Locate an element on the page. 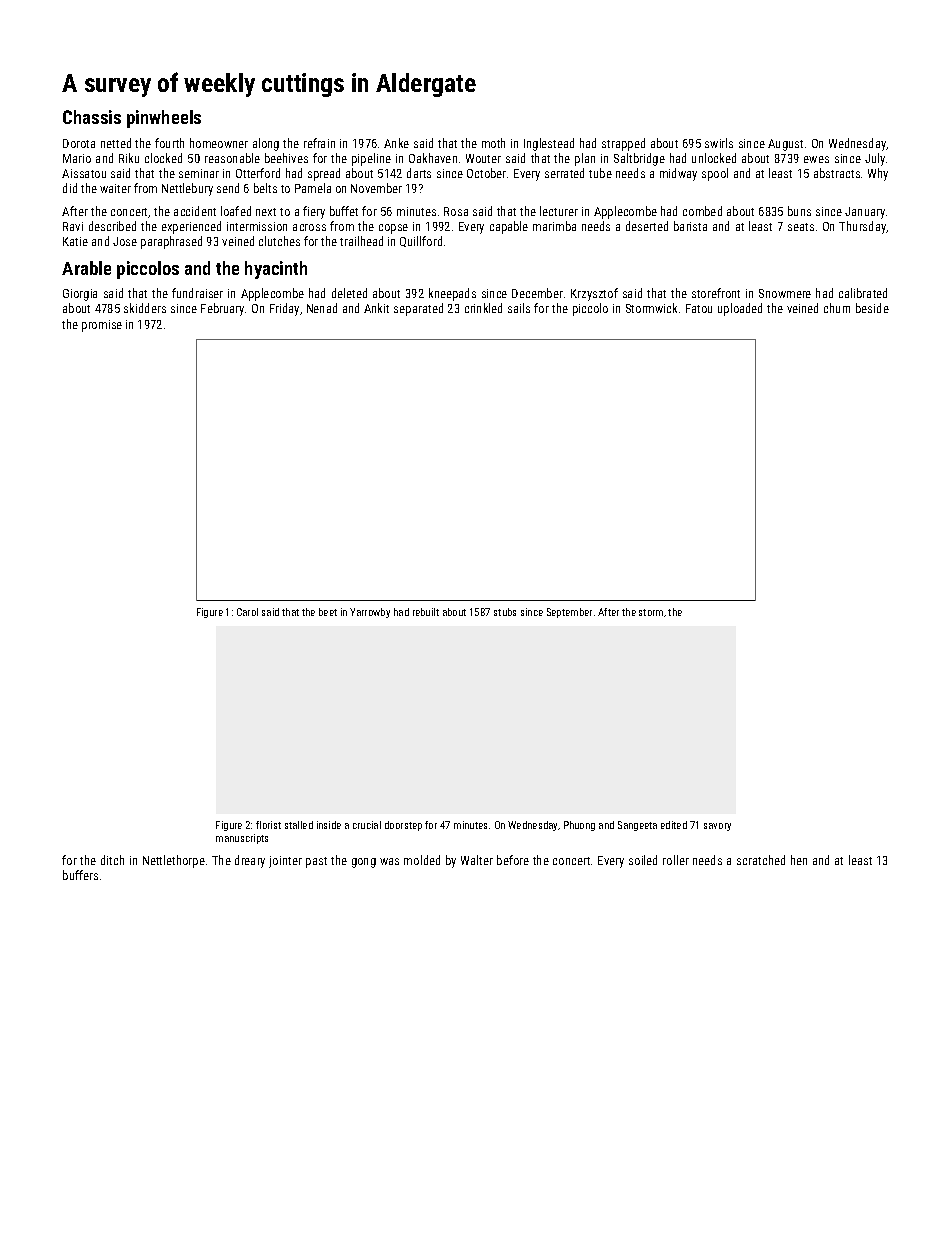 The height and width of the document is (1233, 952). spool is located at coordinates (715, 174).
